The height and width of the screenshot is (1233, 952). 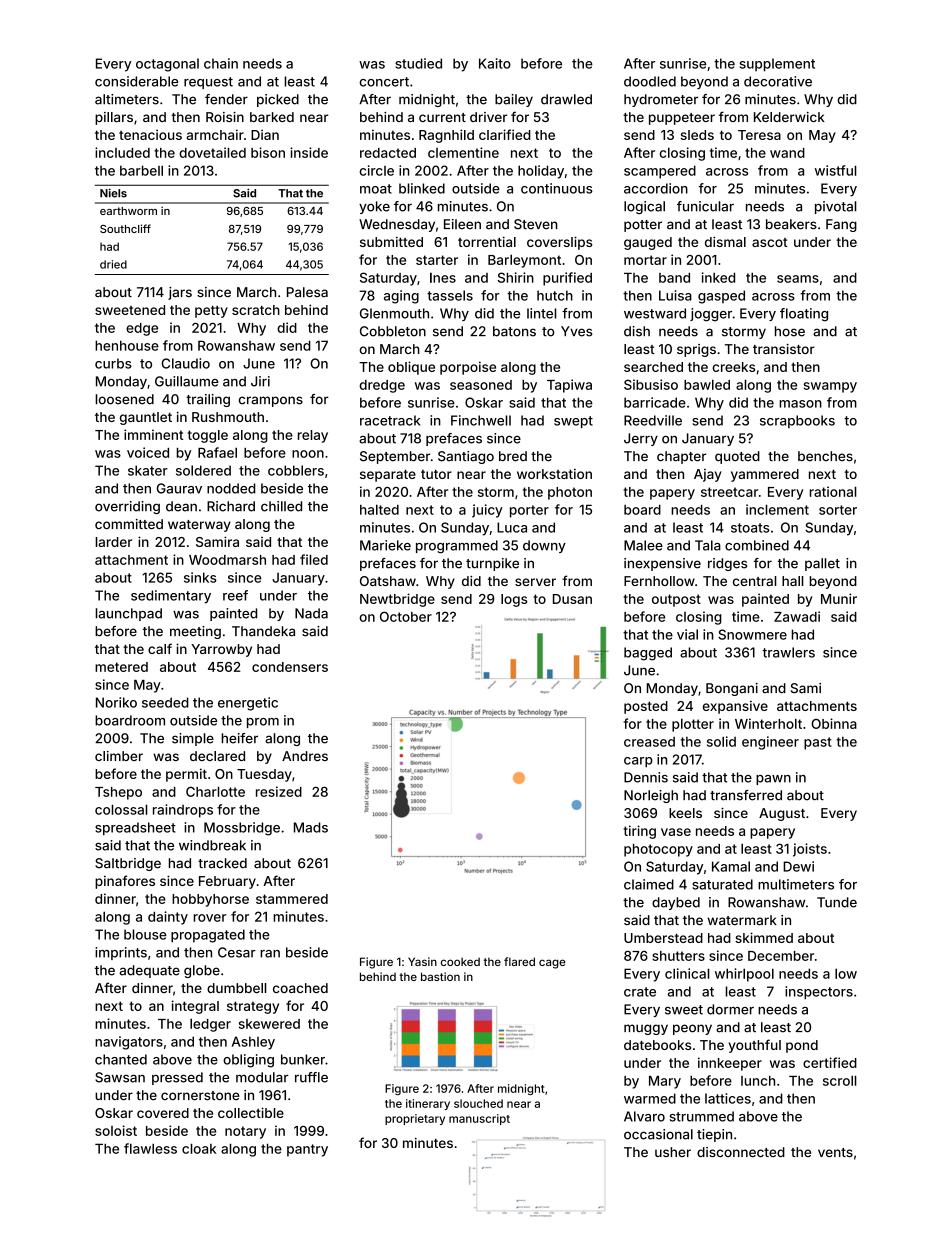 I want to click on supplement, so click(x=777, y=65).
